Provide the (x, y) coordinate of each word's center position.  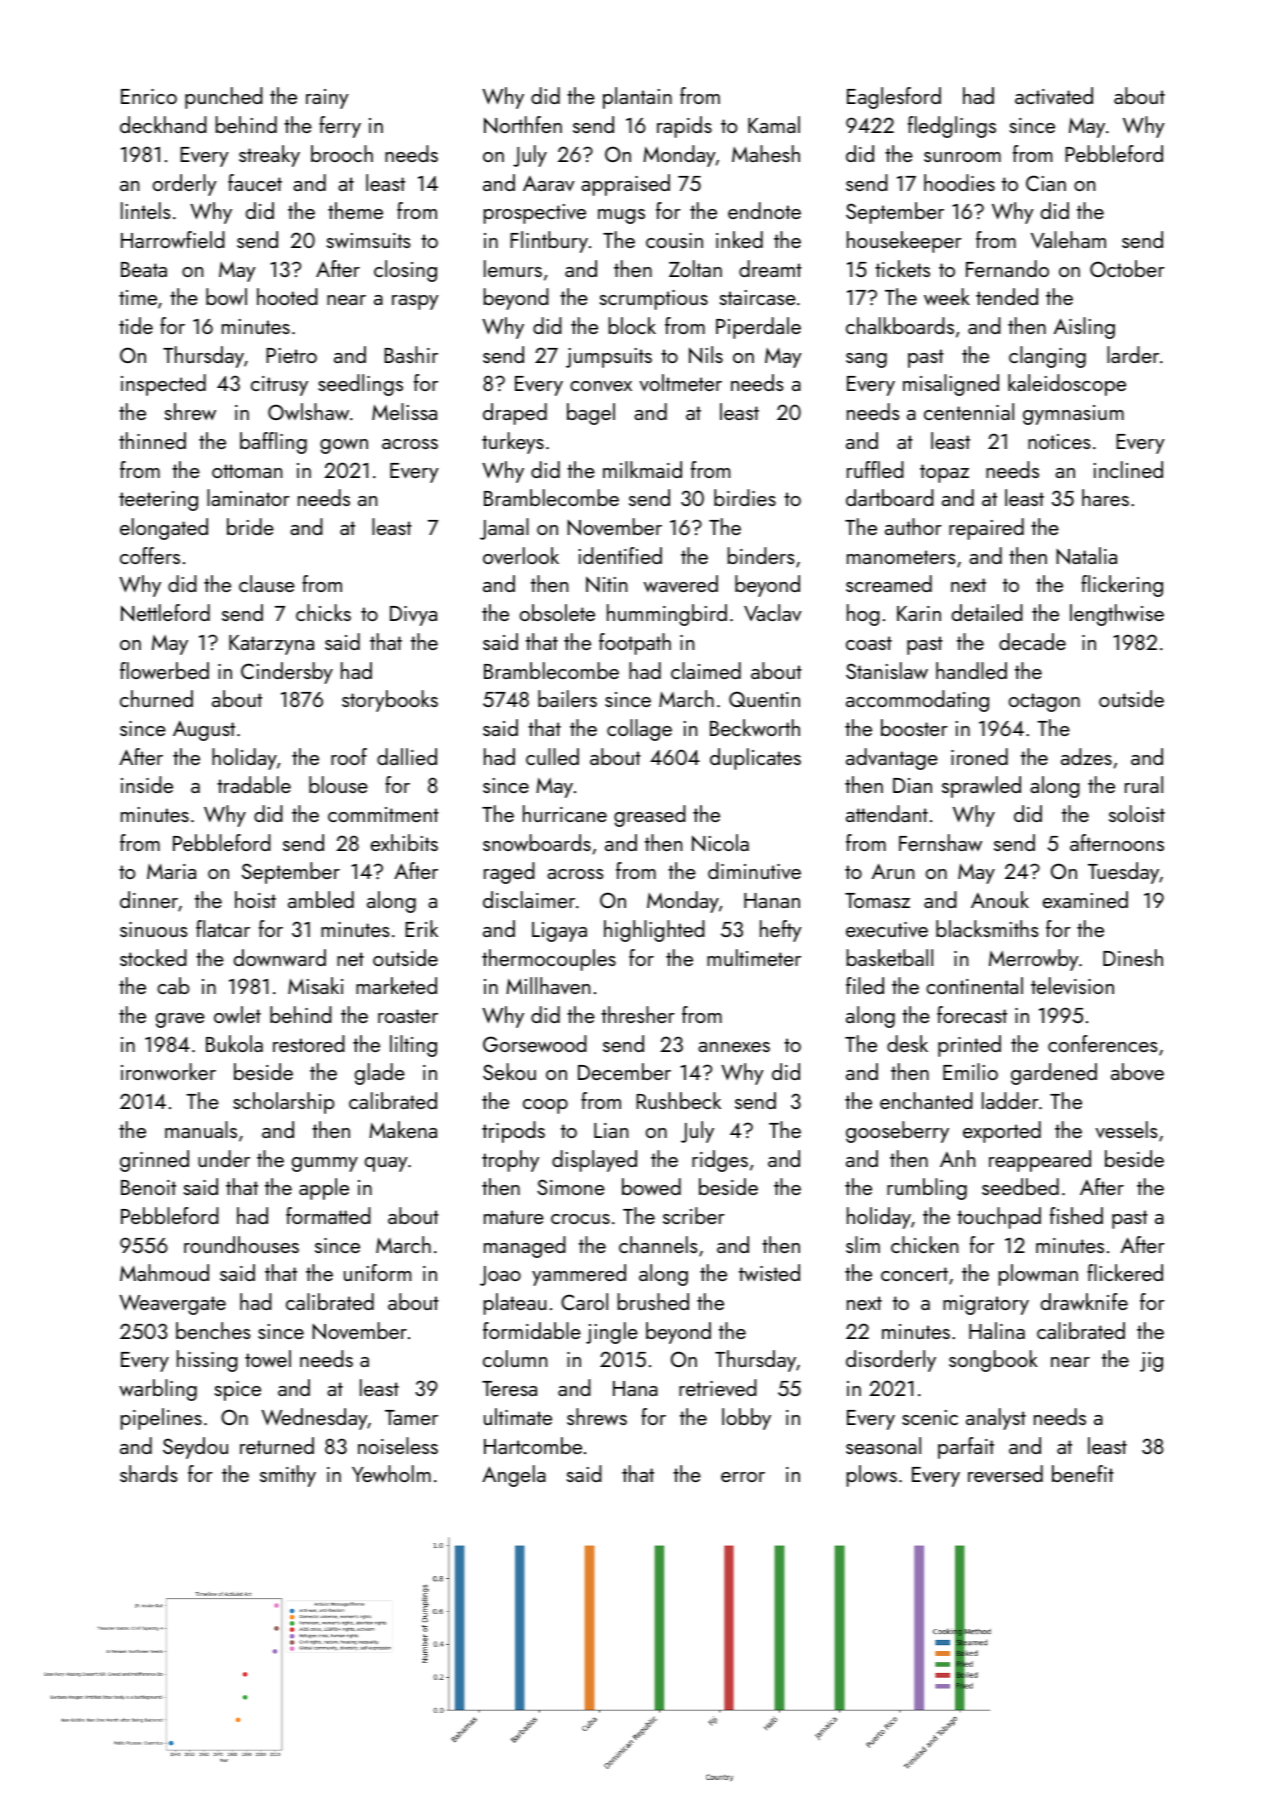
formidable (532, 1330)
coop (545, 1106)
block (632, 325)
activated (1054, 95)
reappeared (1040, 1161)
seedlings (360, 385)
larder (1133, 354)
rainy (327, 99)
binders (761, 555)
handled (971, 670)
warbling (158, 1390)
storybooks (390, 701)
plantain (637, 98)
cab (173, 985)
